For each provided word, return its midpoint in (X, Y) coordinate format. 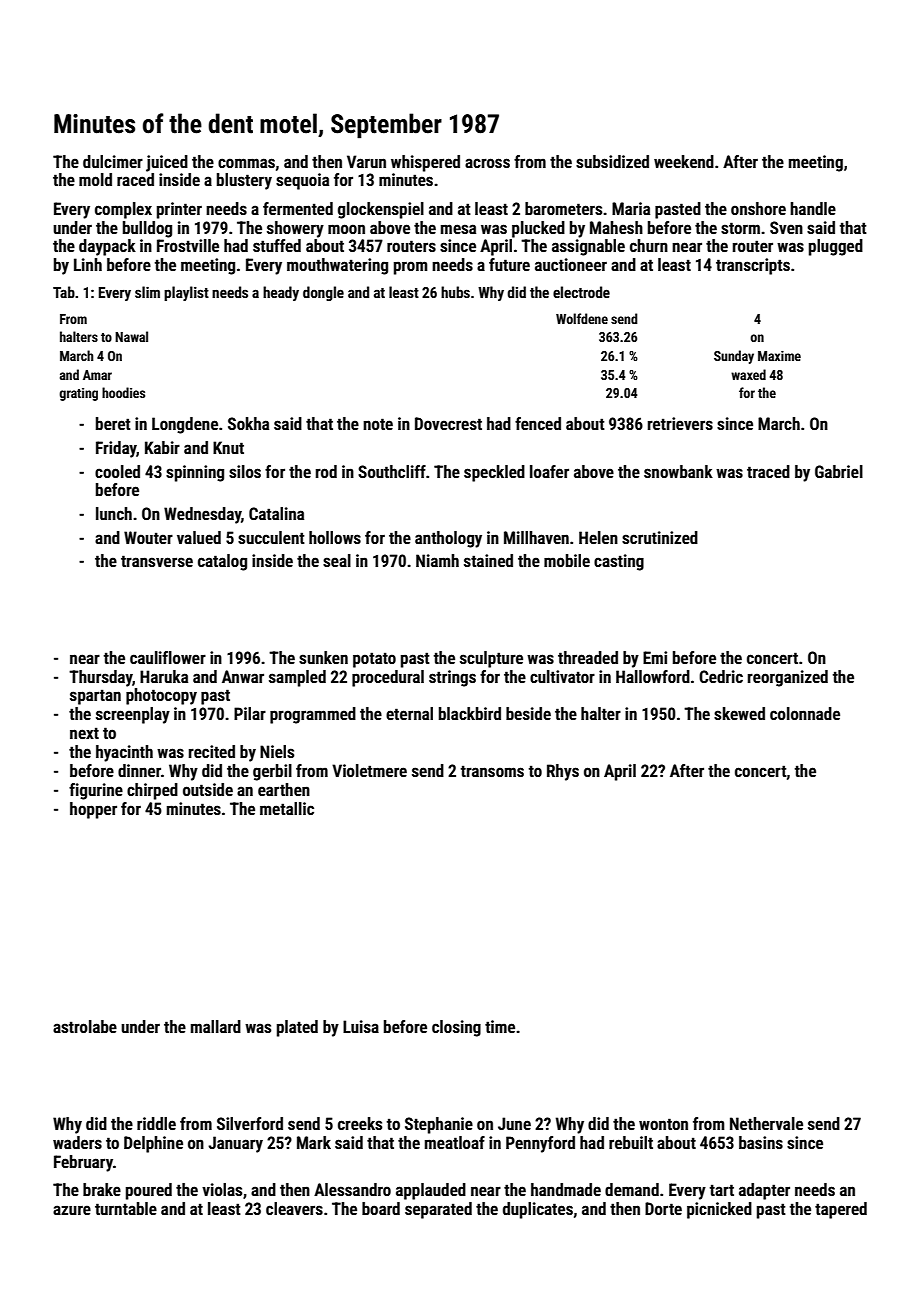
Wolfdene (582, 318)
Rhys (563, 772)
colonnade (805, 713)
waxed (748, 374)
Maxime (779, 356)
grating (78, 394)
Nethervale (766, 1123)
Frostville (188, 245)
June (514, 1123)
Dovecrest (448, 423)
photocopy (161, 696)
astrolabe (85, 1026)
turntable (126, 1208)
